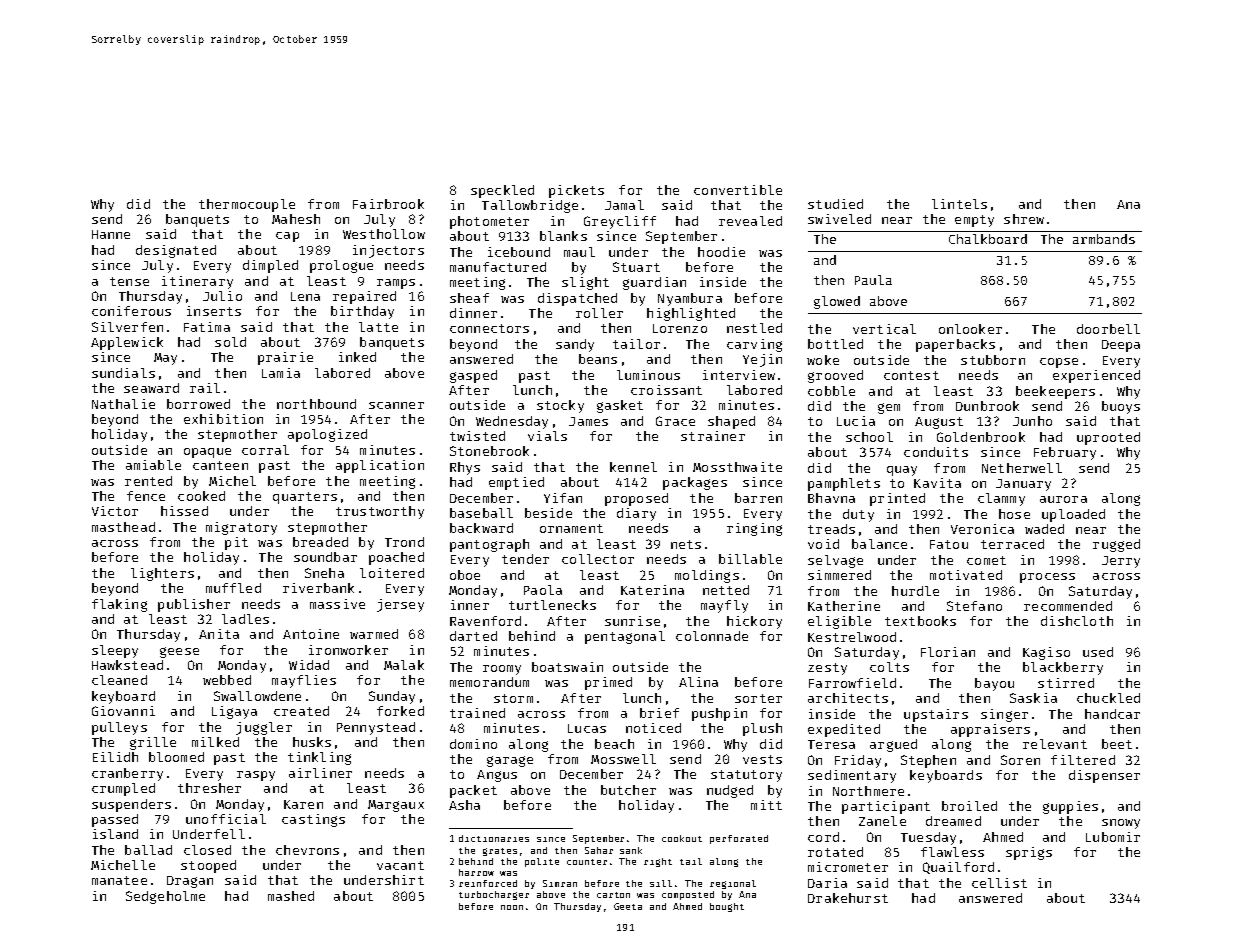 Image resolution: width=1233 pixels, height=952 pixels. Describe the element at coordinates (119, 605) in the screenshot. I see `flaking` at that location.
